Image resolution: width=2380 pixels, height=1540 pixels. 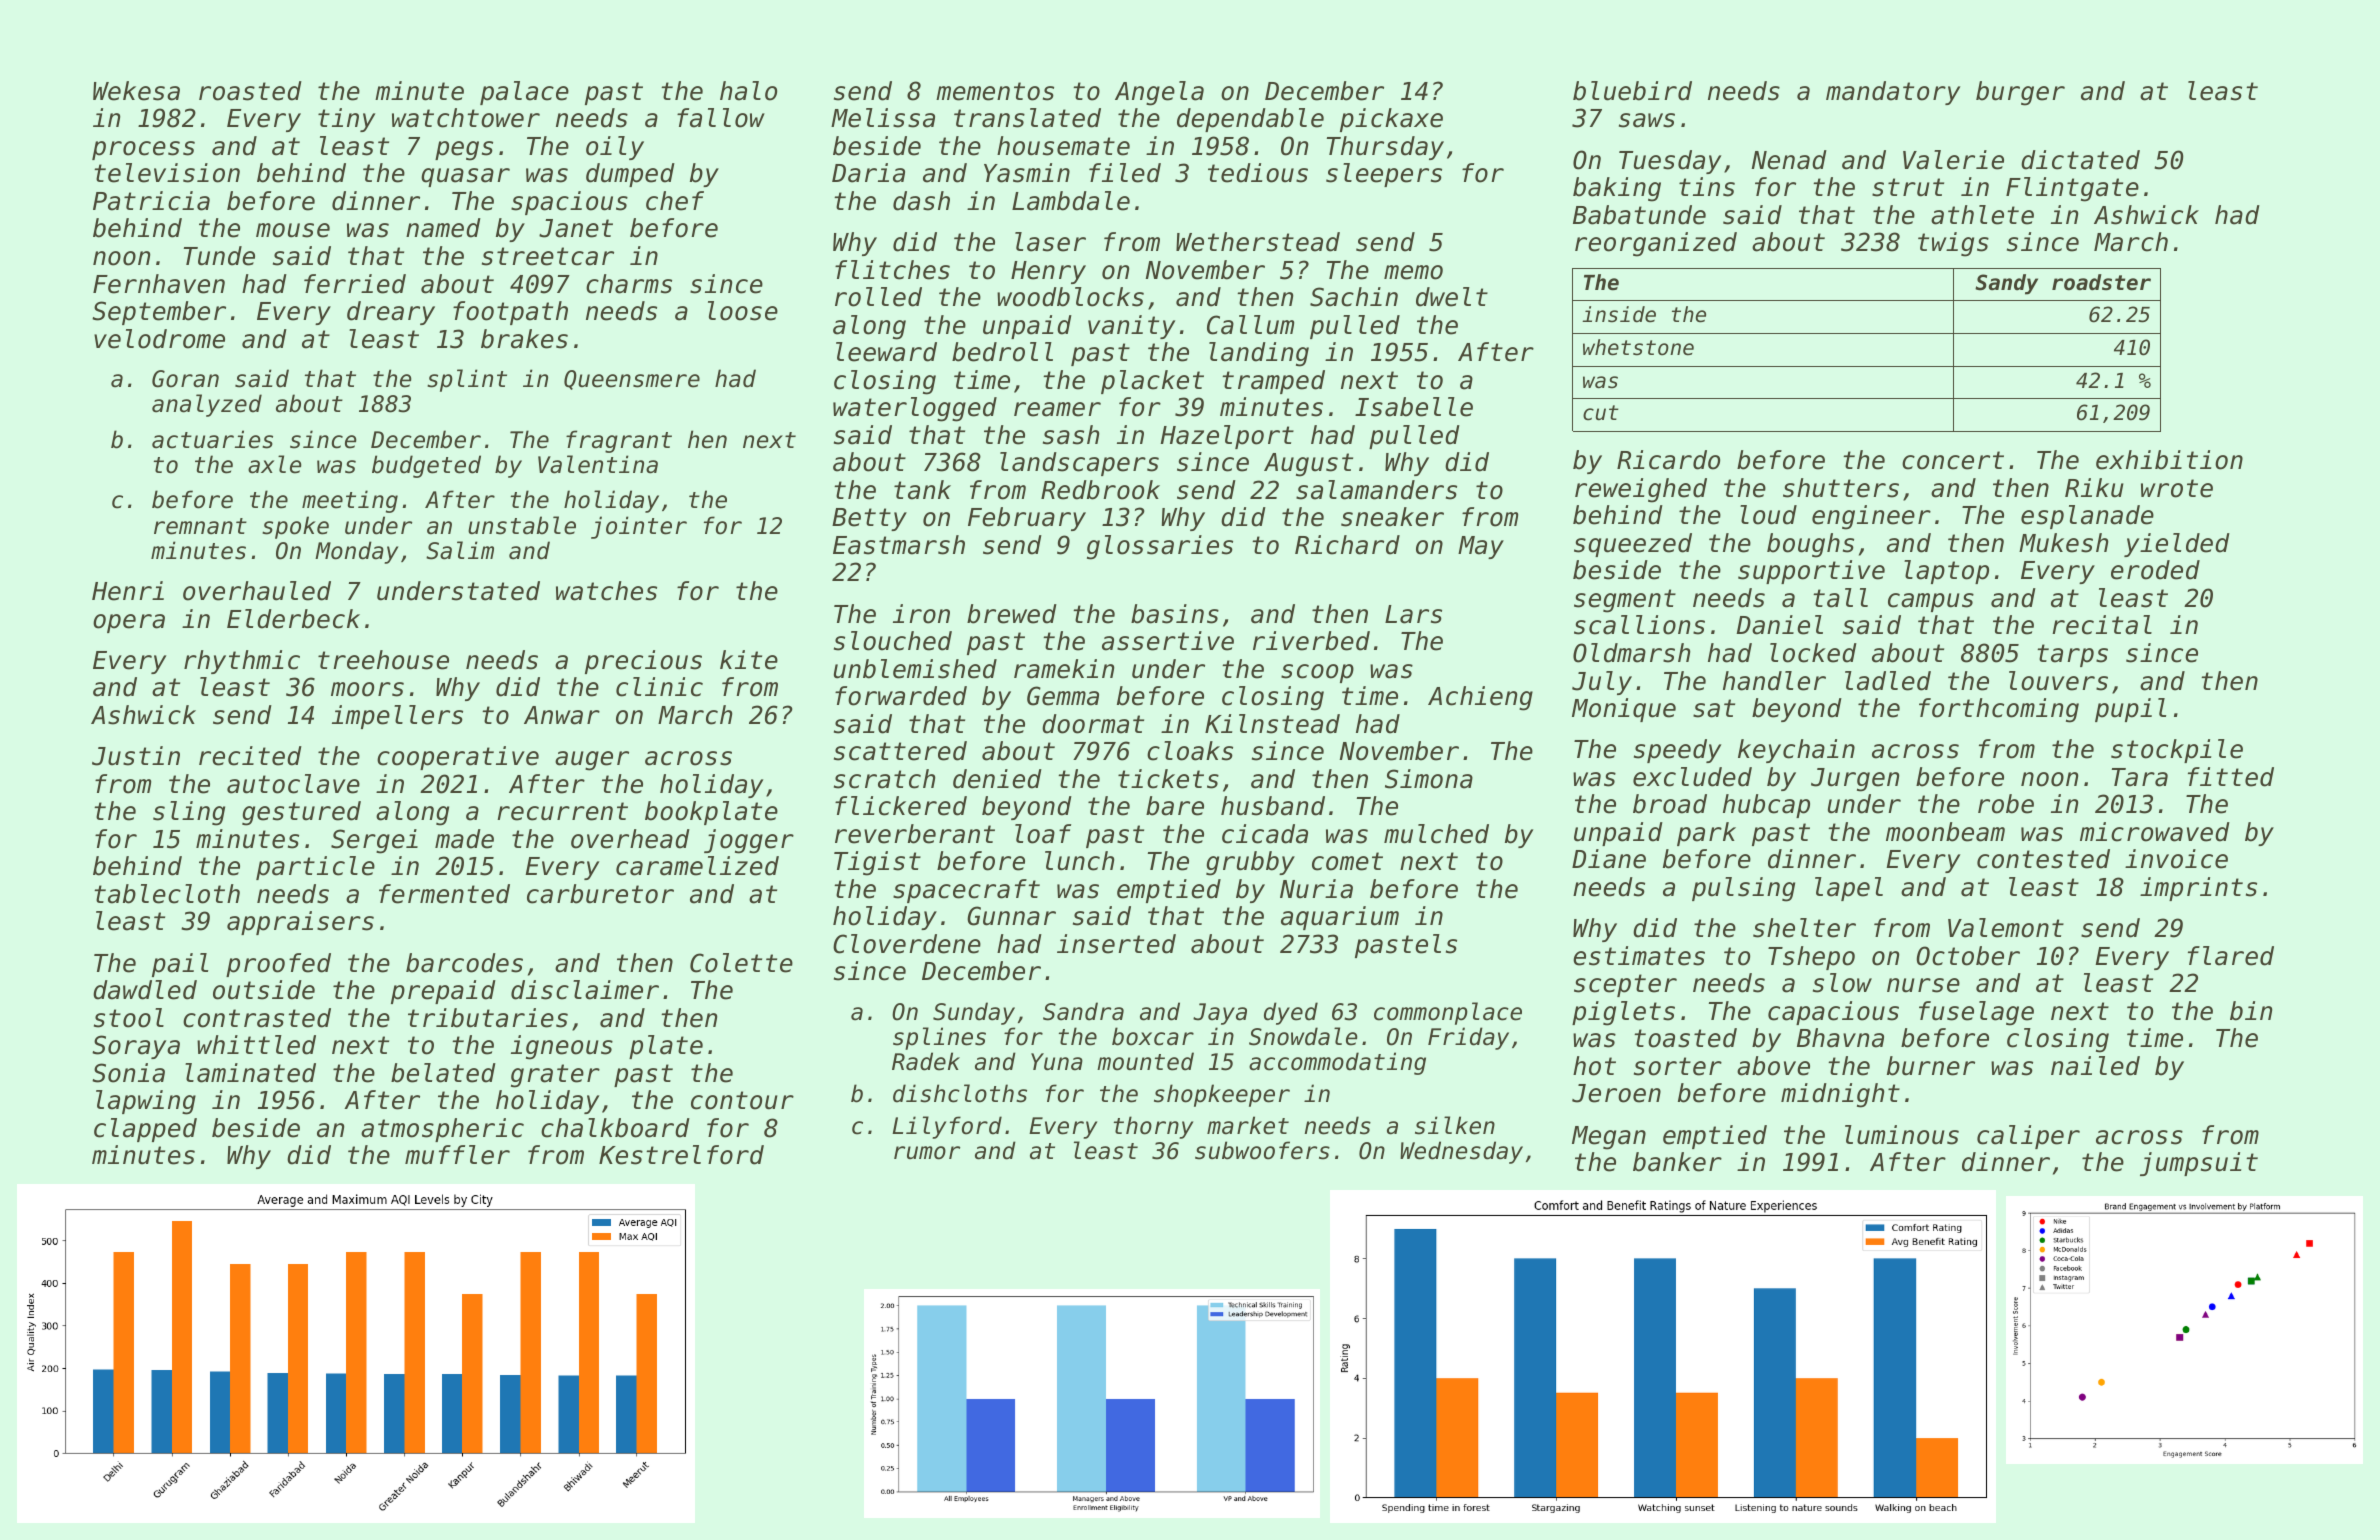 What do you see at coordinates (250, 91) in the image?
I see `roasted` at bounding box center [250, 91].
